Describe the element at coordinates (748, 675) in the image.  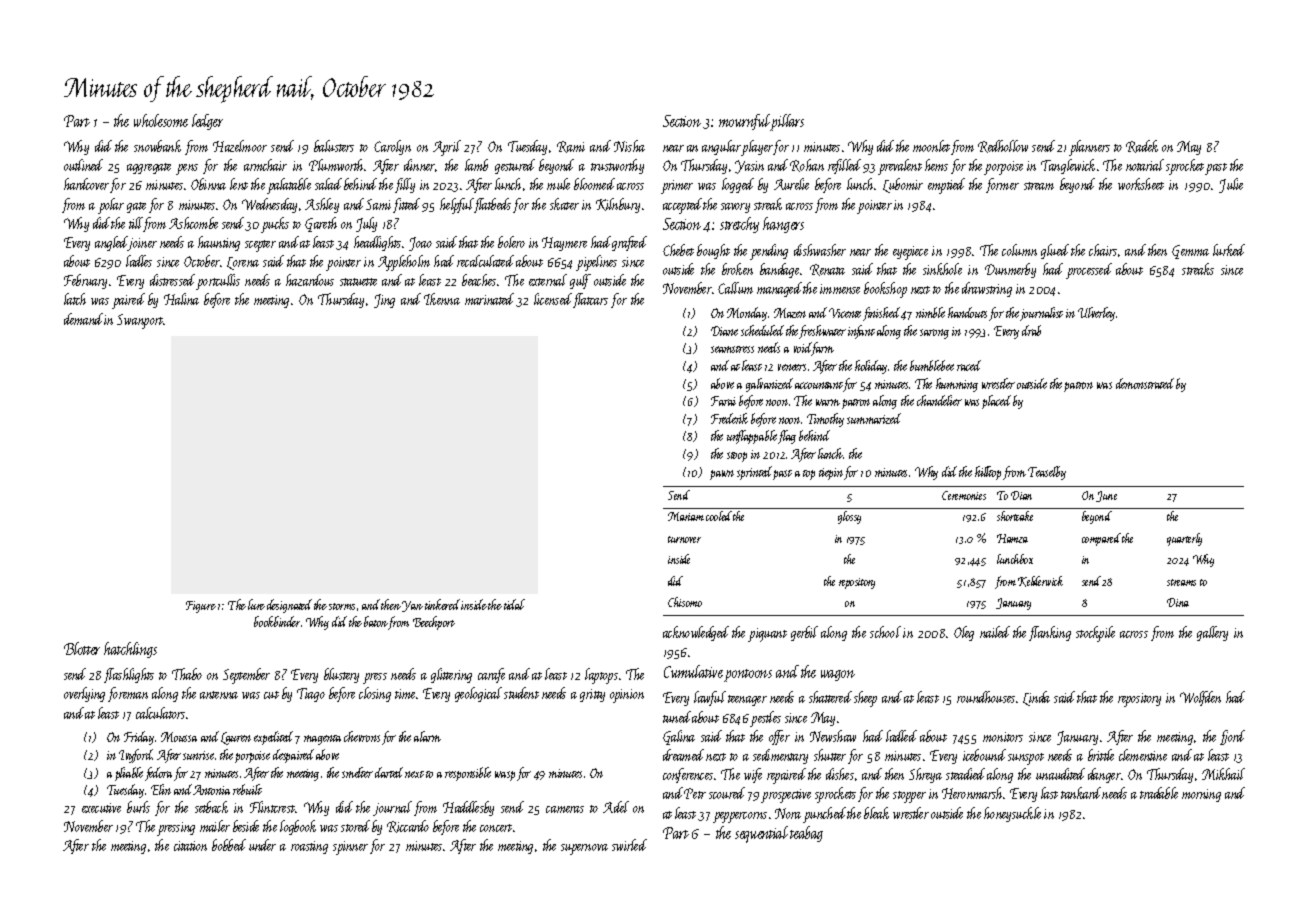
I see `pontoons` at that location.
